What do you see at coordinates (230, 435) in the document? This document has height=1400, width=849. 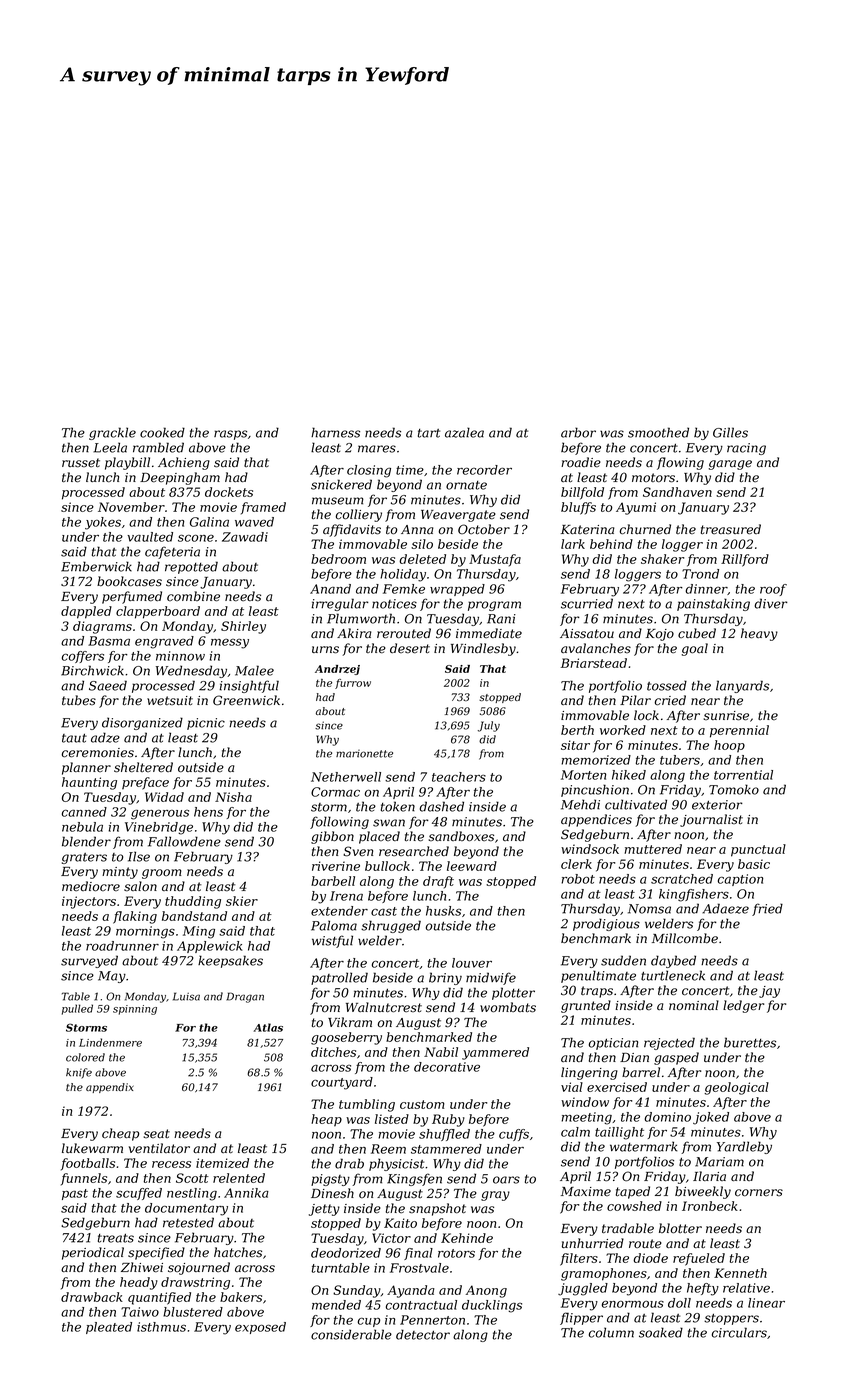 I see `rasps` at bounding box center [230, 435].
